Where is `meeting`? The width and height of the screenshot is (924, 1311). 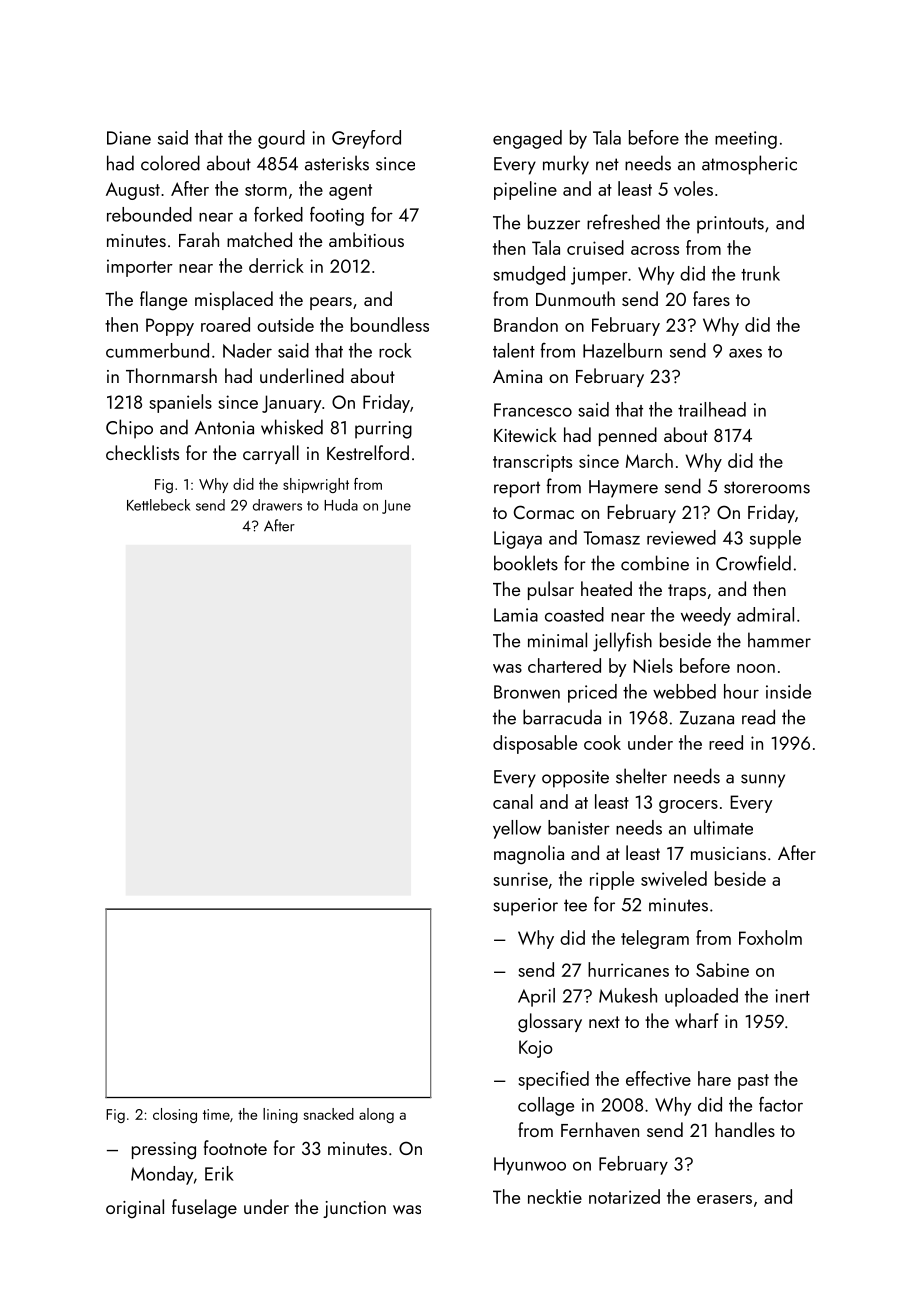 meeting is located at coordinates (746, 140).
